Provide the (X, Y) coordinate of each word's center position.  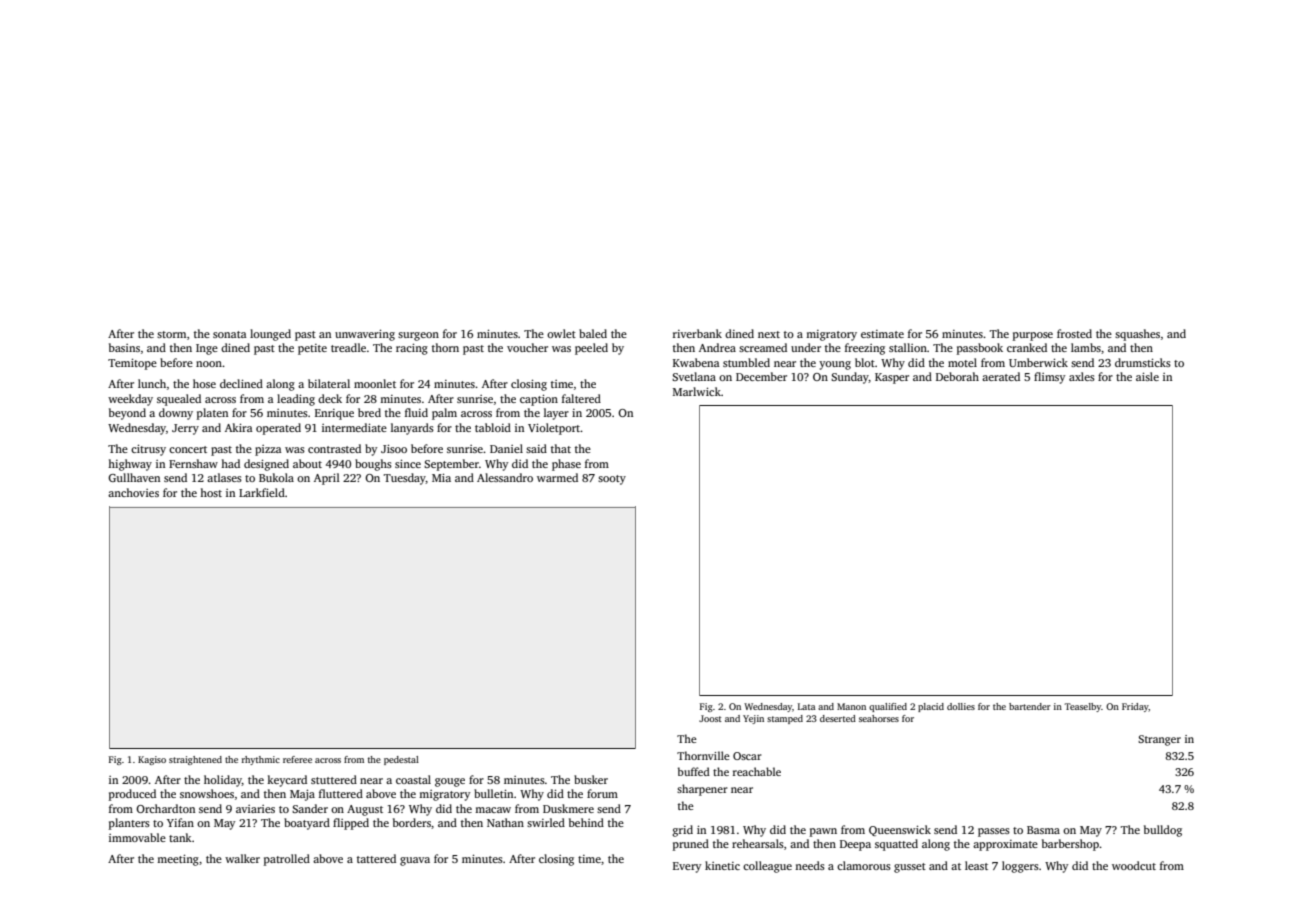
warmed (557, 477)
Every (687, 867)
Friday (1135, 707)
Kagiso (152, 760)
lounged (270, 335)
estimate (882, 334)
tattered (376, 858)
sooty (612, 480)
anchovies (133, 492)
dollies (961, 706)
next (769, 334)
